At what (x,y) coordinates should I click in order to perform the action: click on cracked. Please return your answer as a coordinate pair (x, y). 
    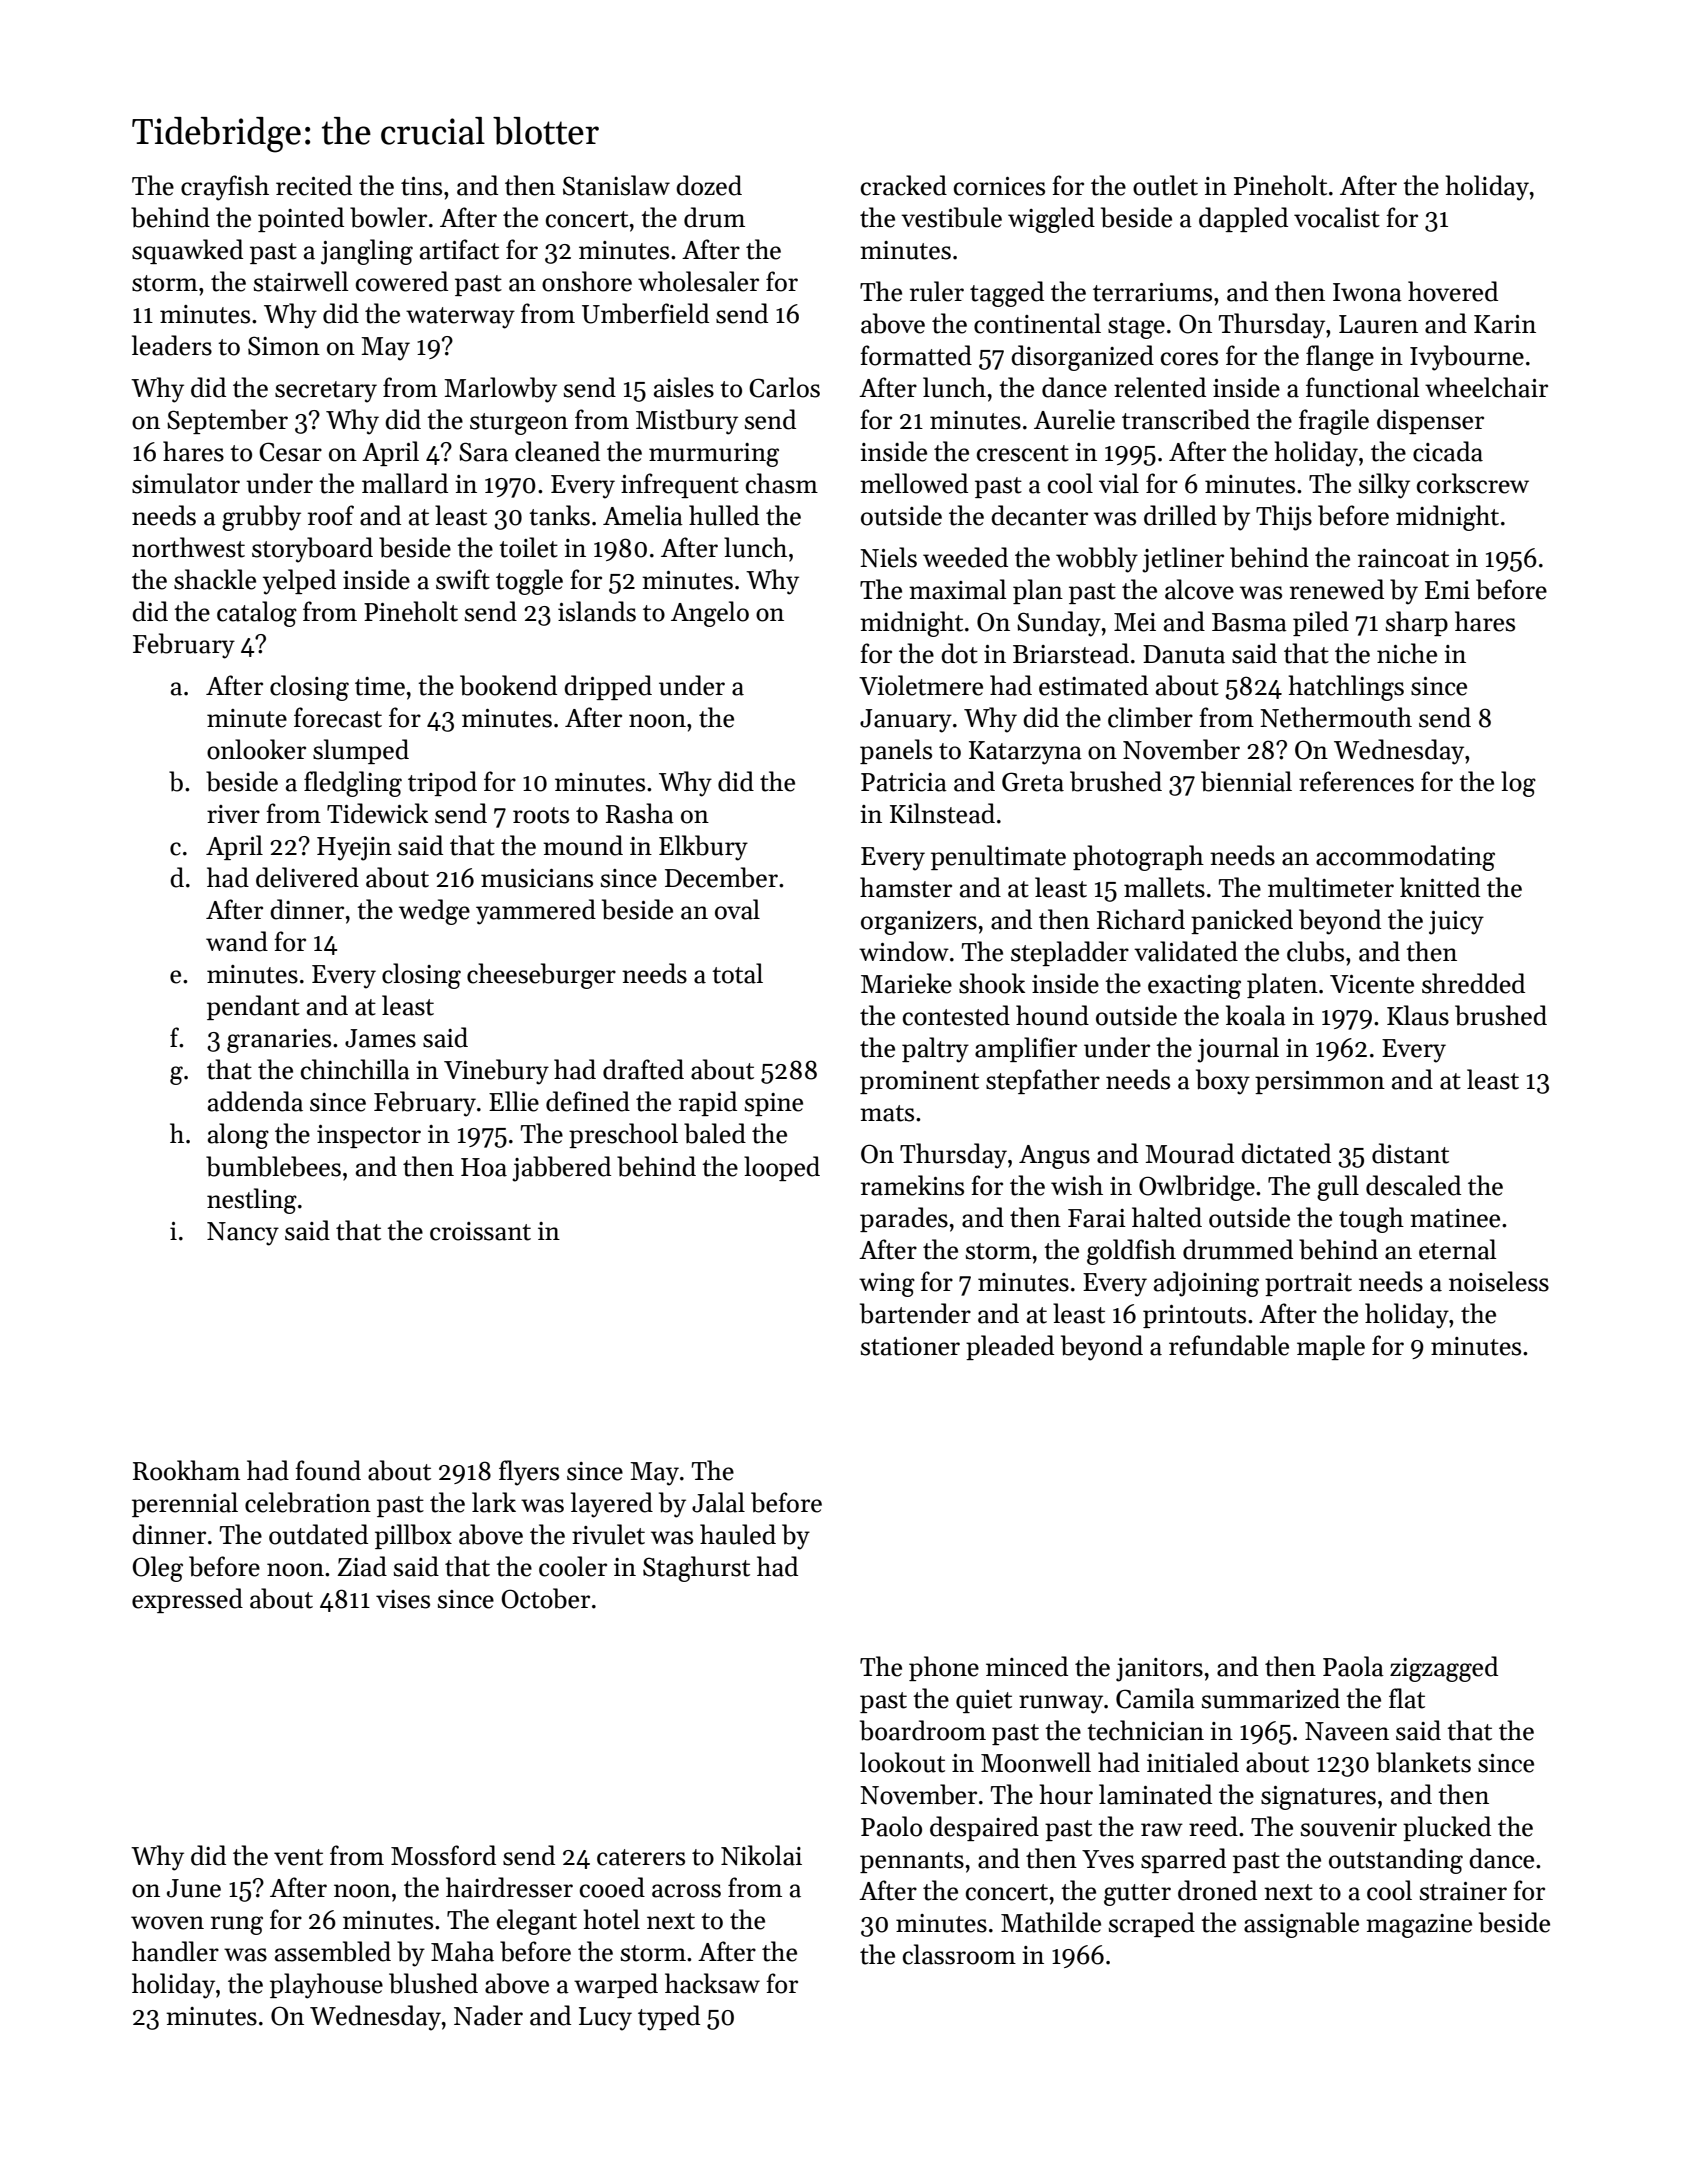
    Looking at the image, I should click on (904, 185).
